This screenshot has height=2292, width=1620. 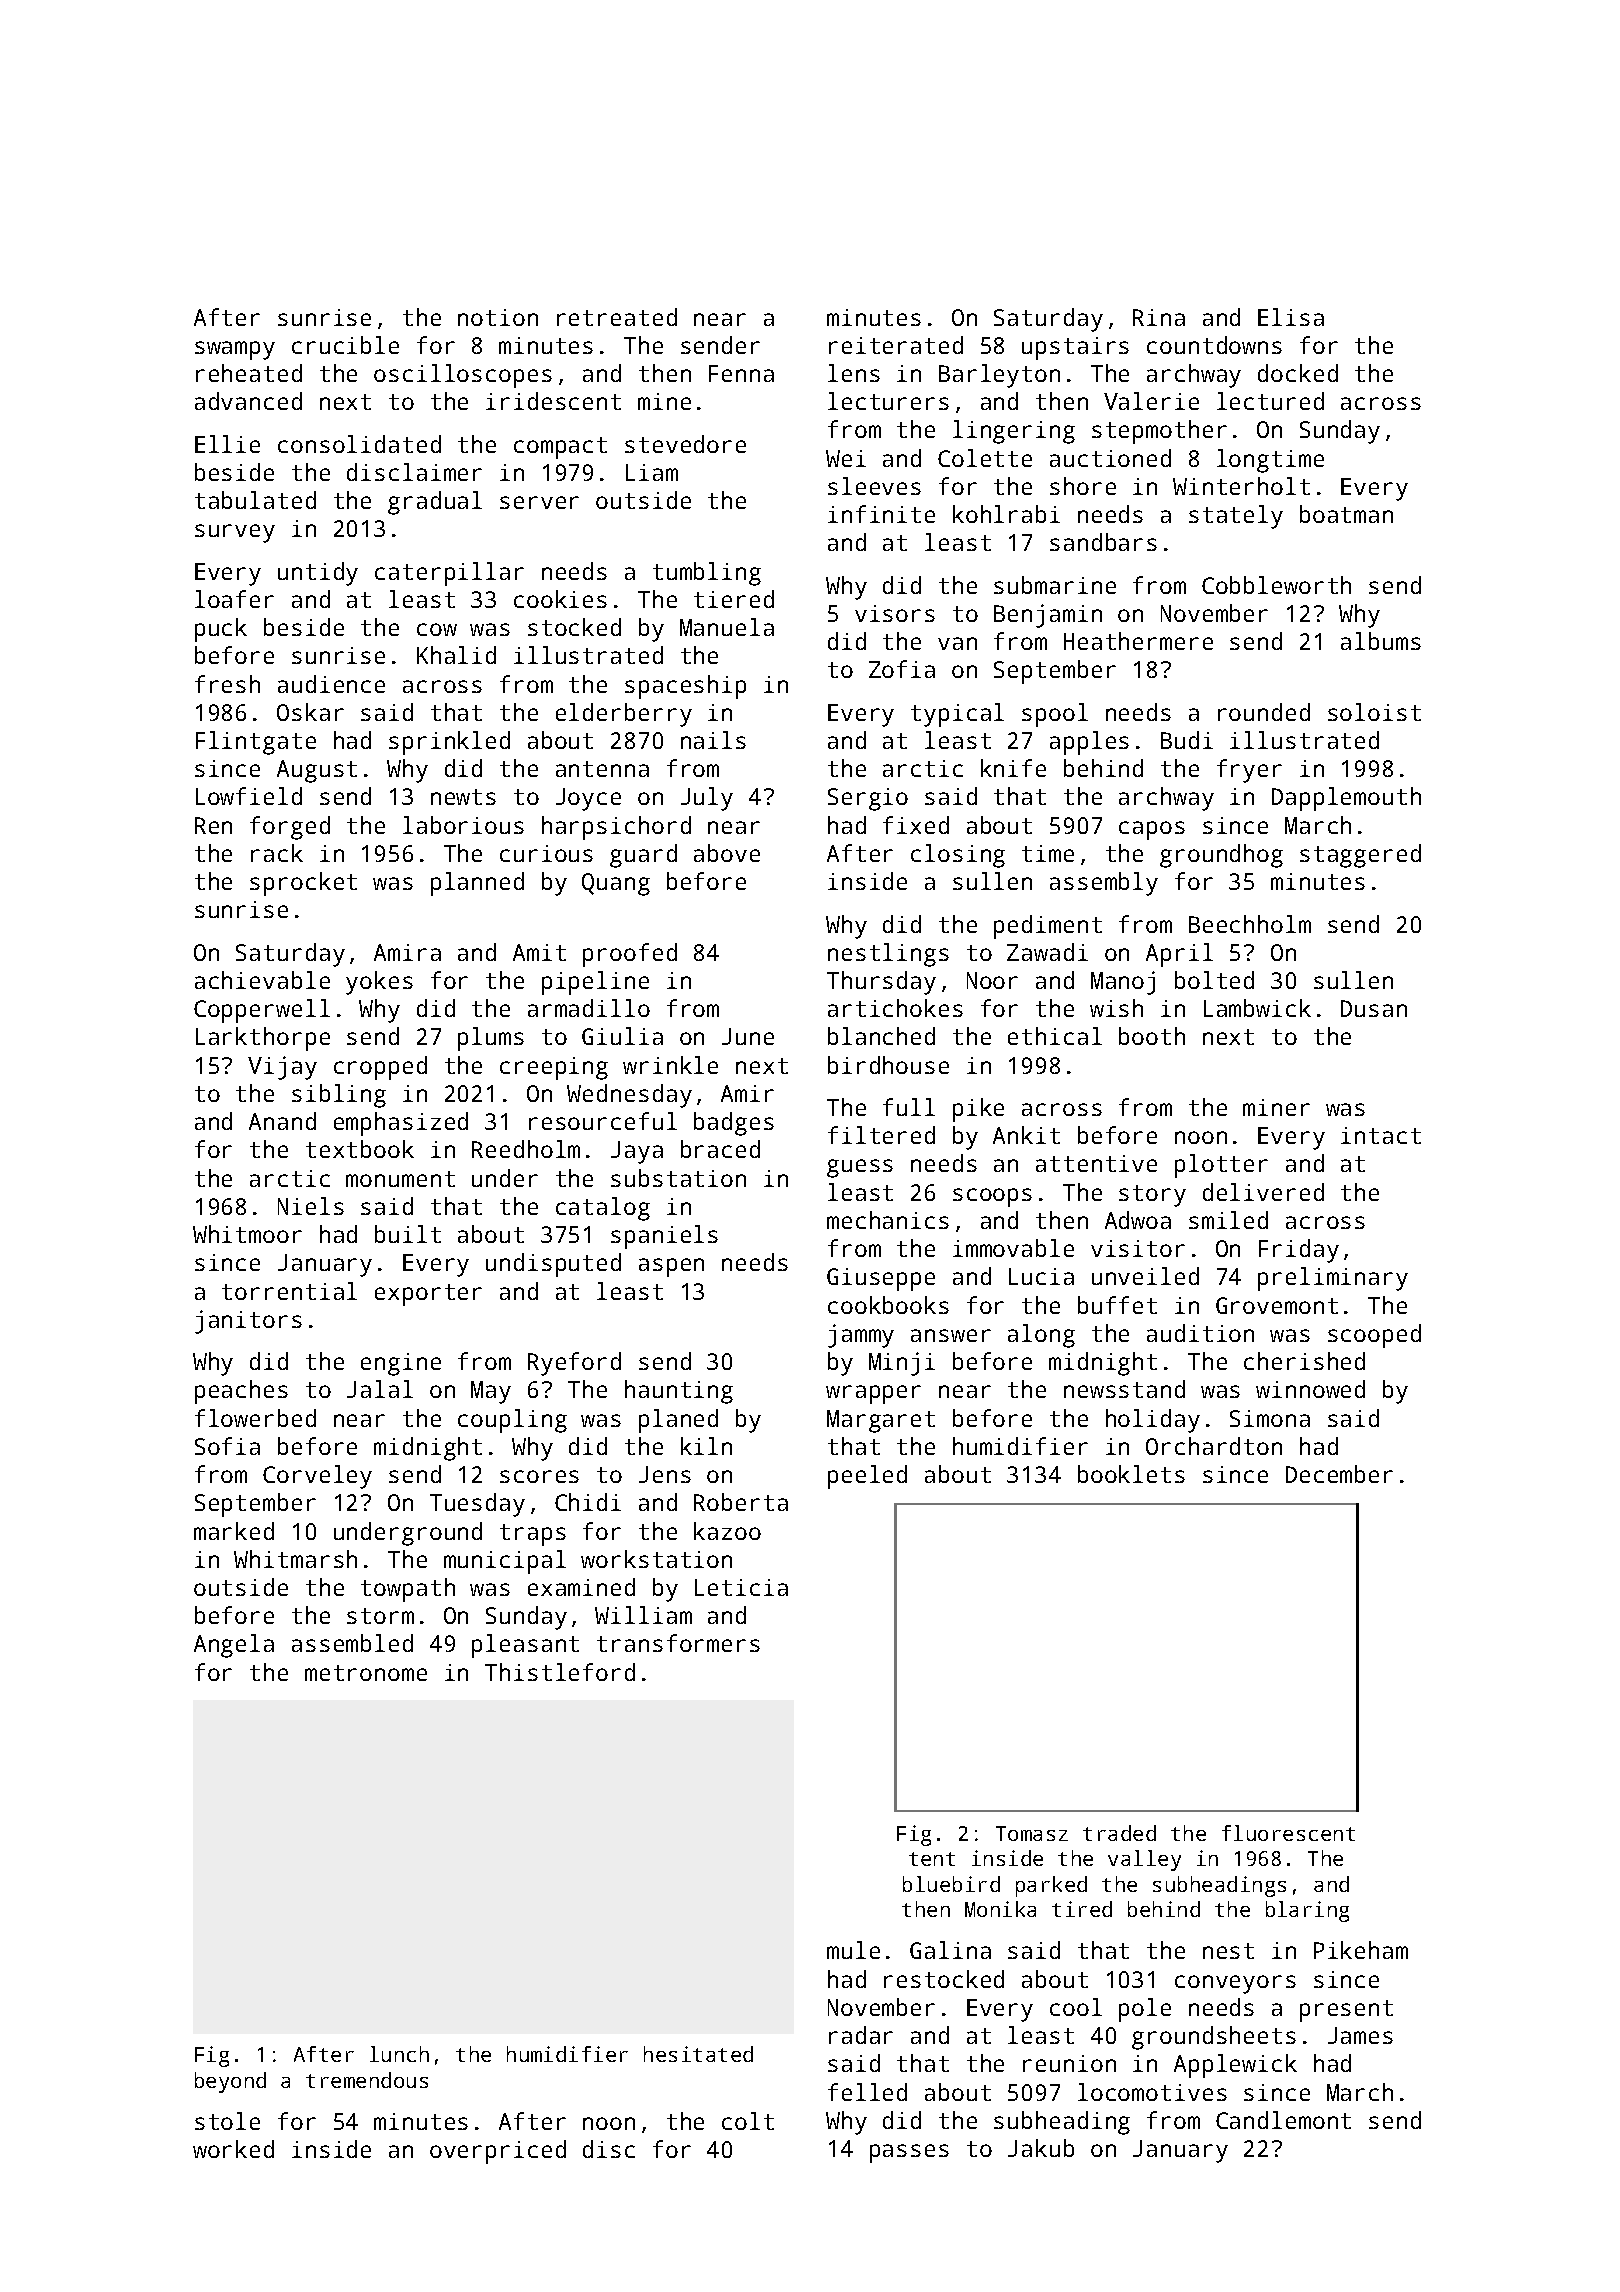 What do you see at coordinates (1221, 856) in the screenshot?
I see `groundhog` at bounding box center [1221, 856].
